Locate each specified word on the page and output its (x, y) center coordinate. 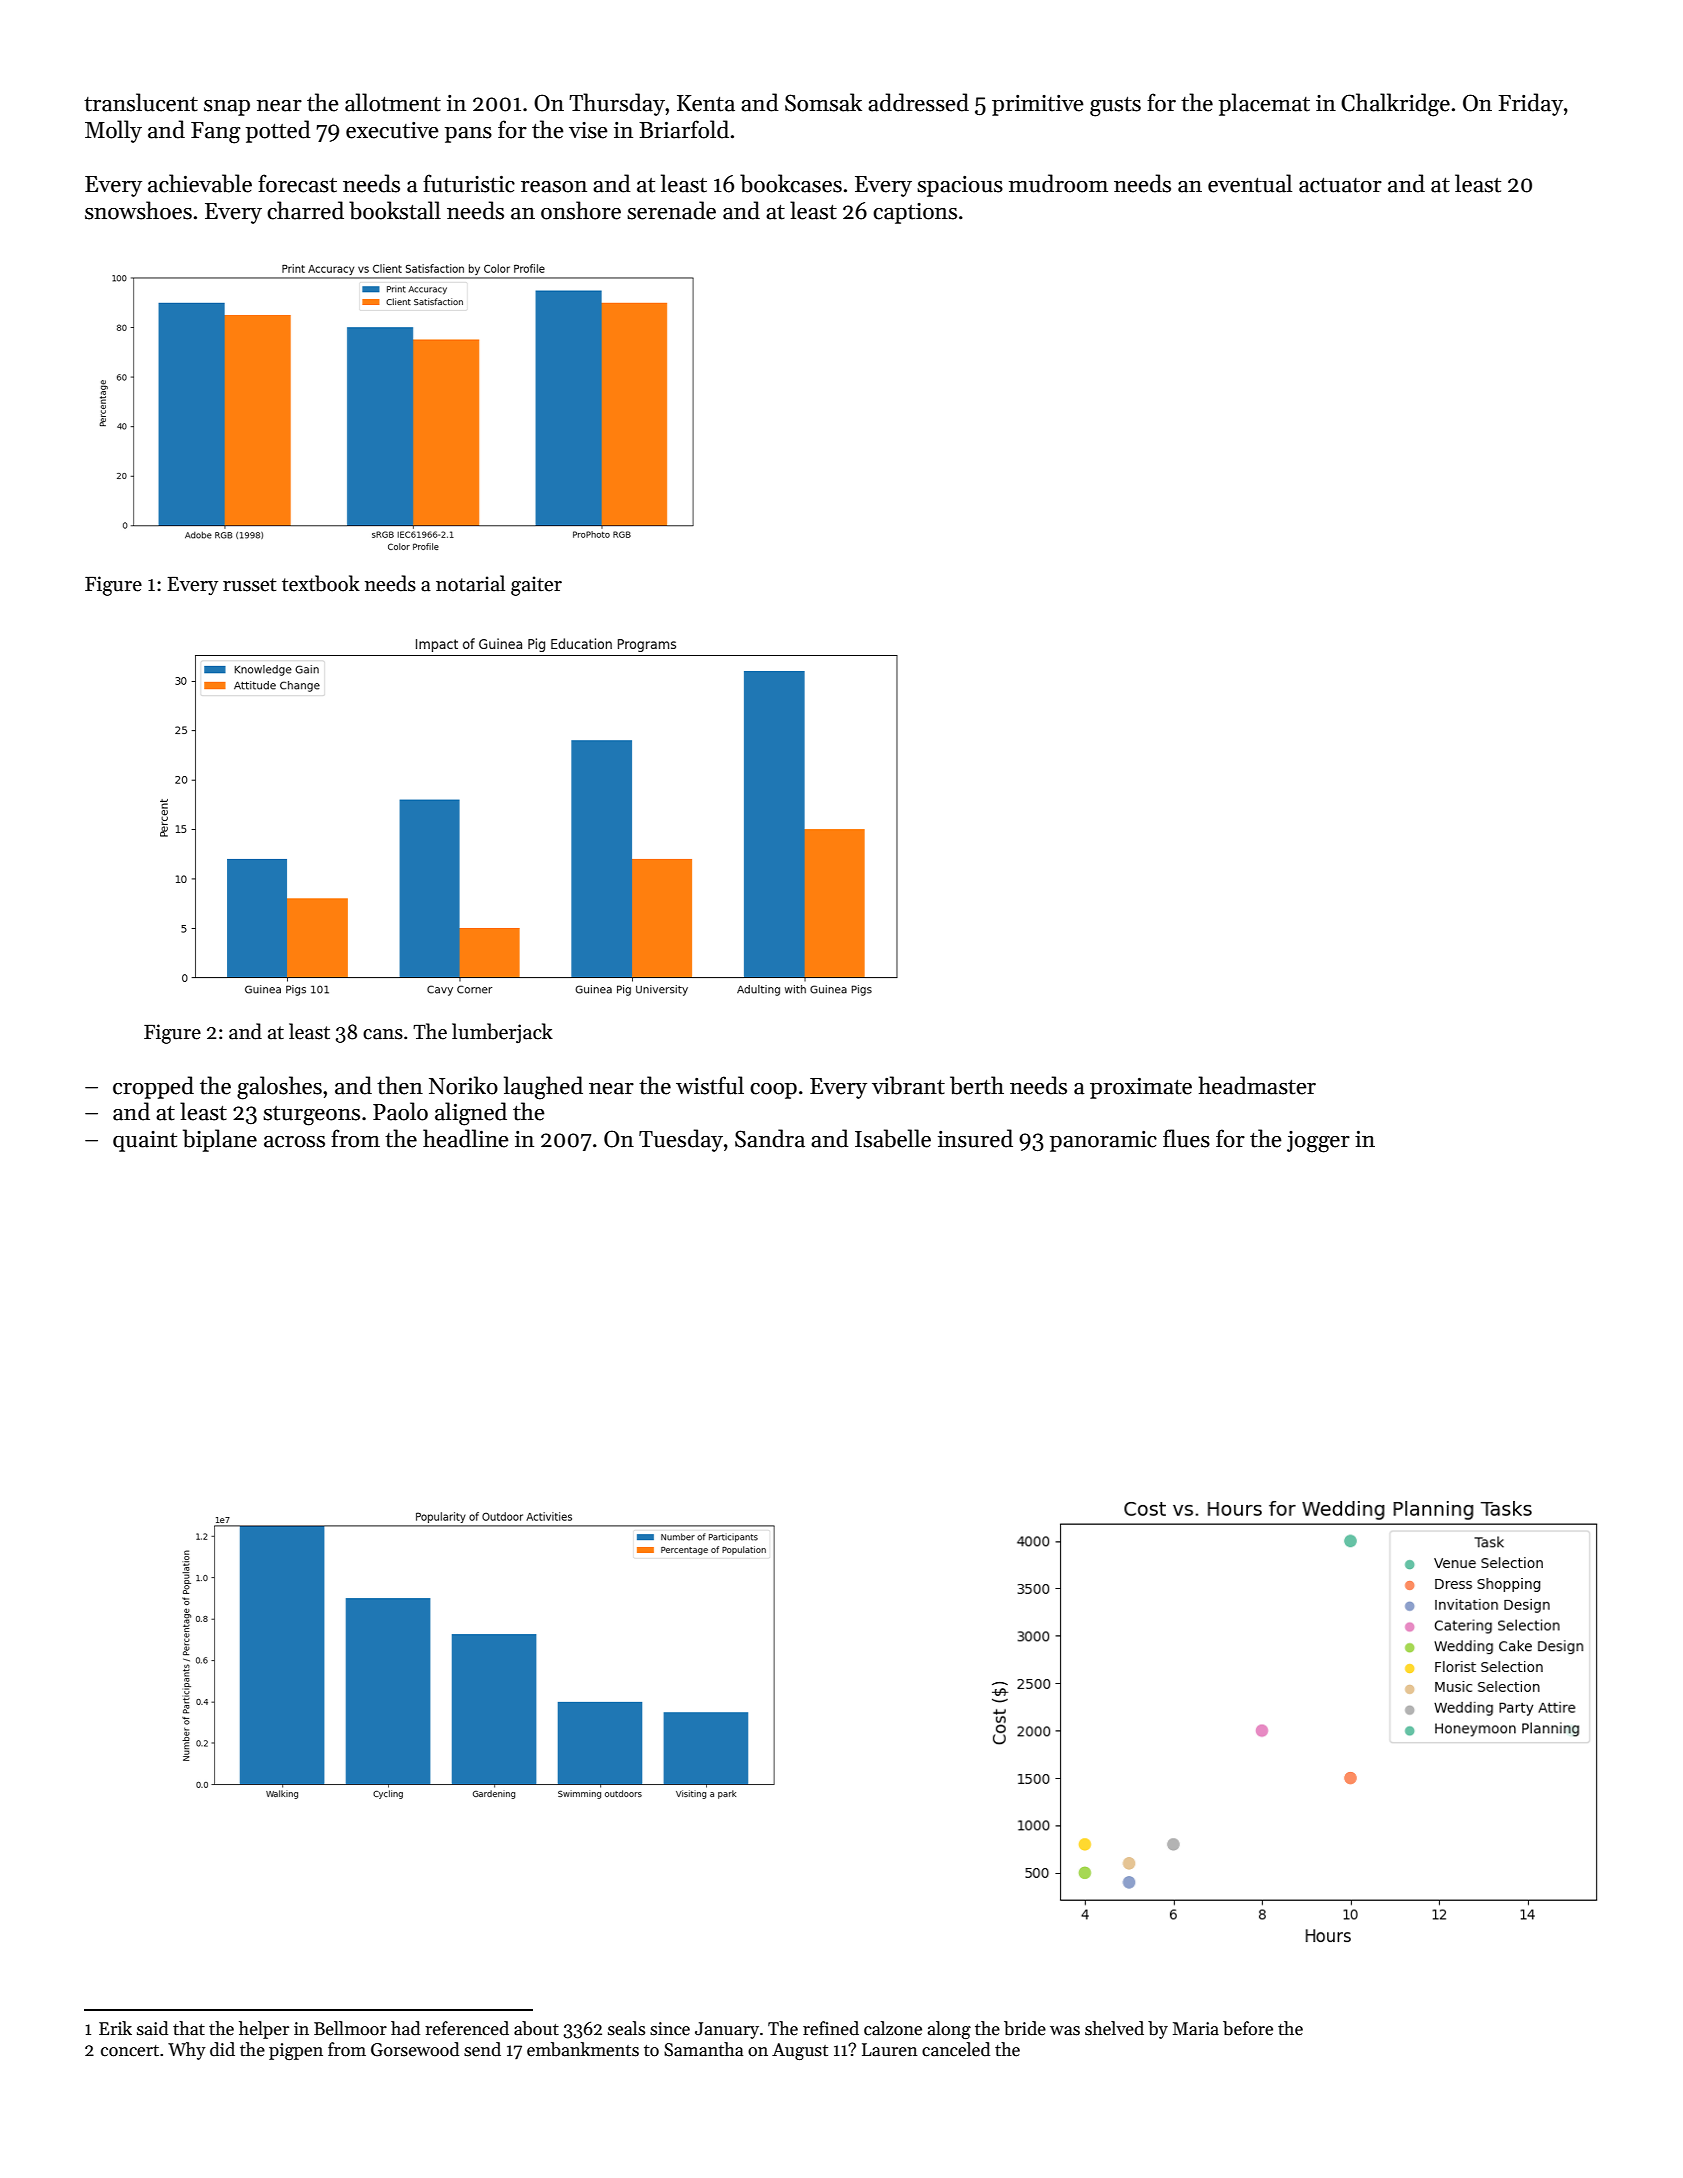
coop (773, 1091)
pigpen (296, 2051)
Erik (115, 2028)
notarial (470, 583)
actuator (1340, 185)
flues (1186, 1138)
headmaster (1257, 1085)
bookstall (395, 210)
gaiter (536, 586)
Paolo (400, 1111)
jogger (1318, 1142)
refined (831, 2028)
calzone (893, 2028)
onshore (581, 210)
